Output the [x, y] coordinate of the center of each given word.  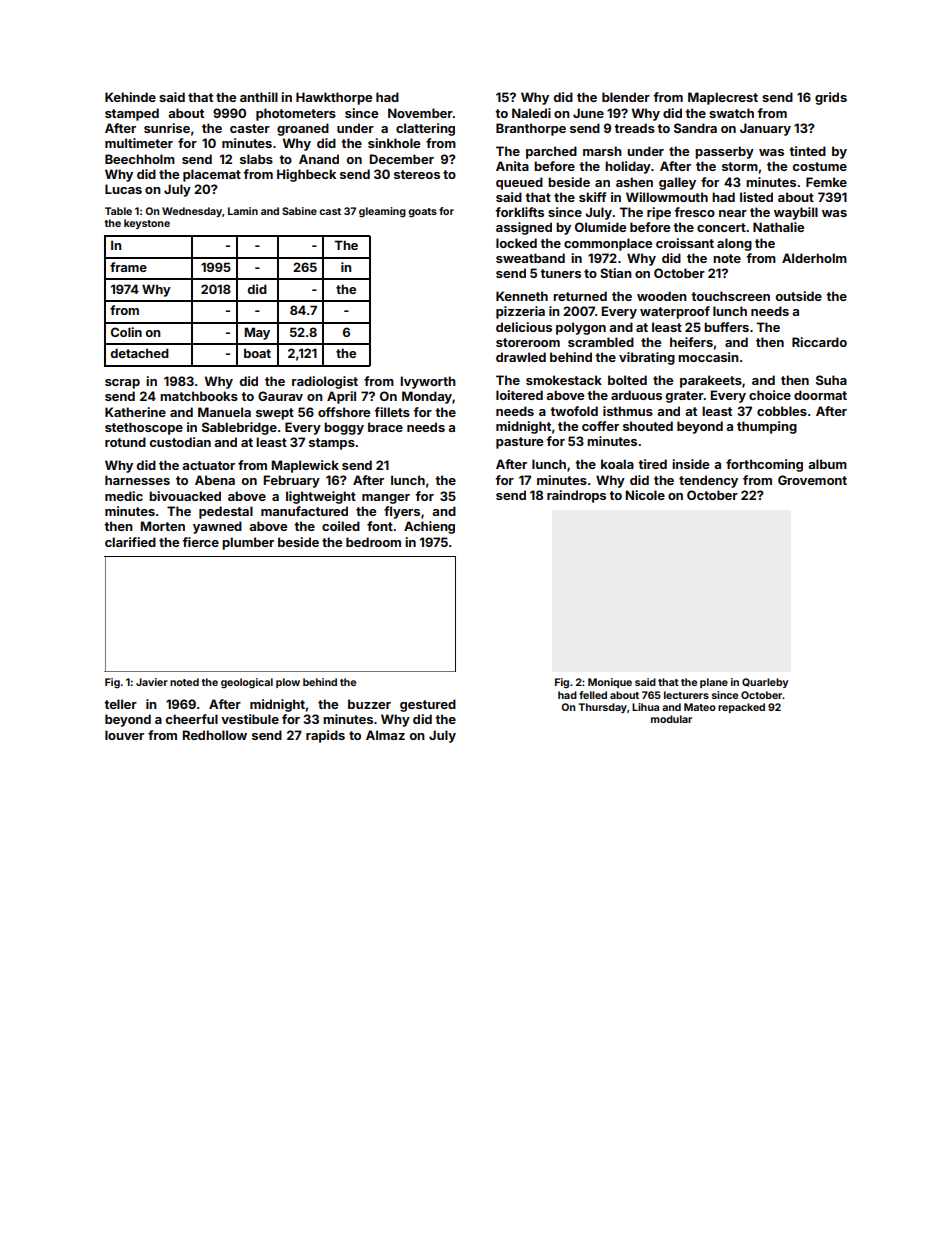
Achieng [429, 527]
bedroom [373, 542]
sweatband [530, 258]
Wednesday [192, 212]
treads [634, 128]
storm [740, 166]
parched [551, 152]
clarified [130, 542]
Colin [126, 332]
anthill [259, 97]
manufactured [304, 511]
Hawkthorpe [334, 98]
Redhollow [215, 735]
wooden [662, 296]
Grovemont [812, 480]
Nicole [645, 495]
